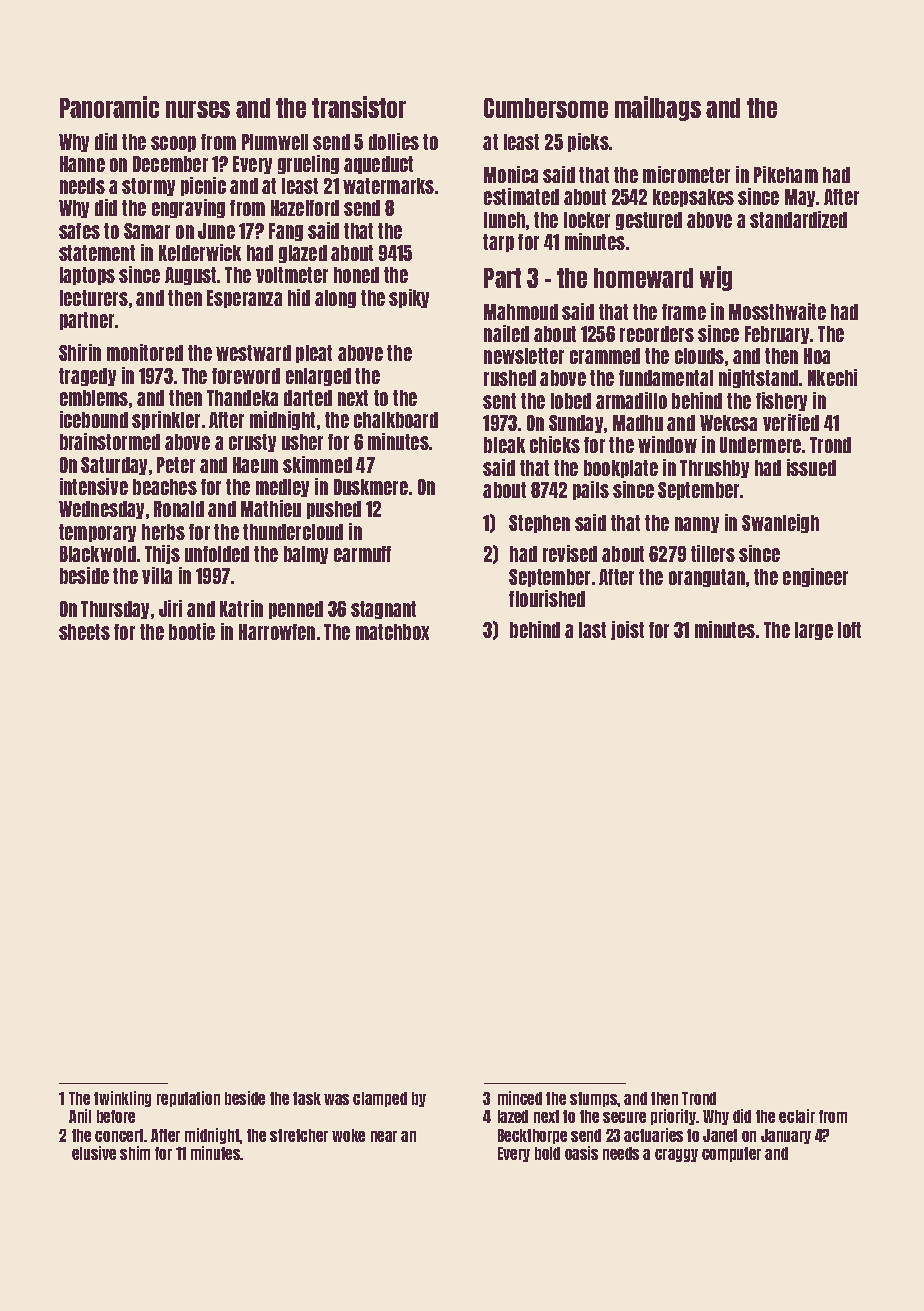  I want to click on Panoramic, so click(109, 107).
